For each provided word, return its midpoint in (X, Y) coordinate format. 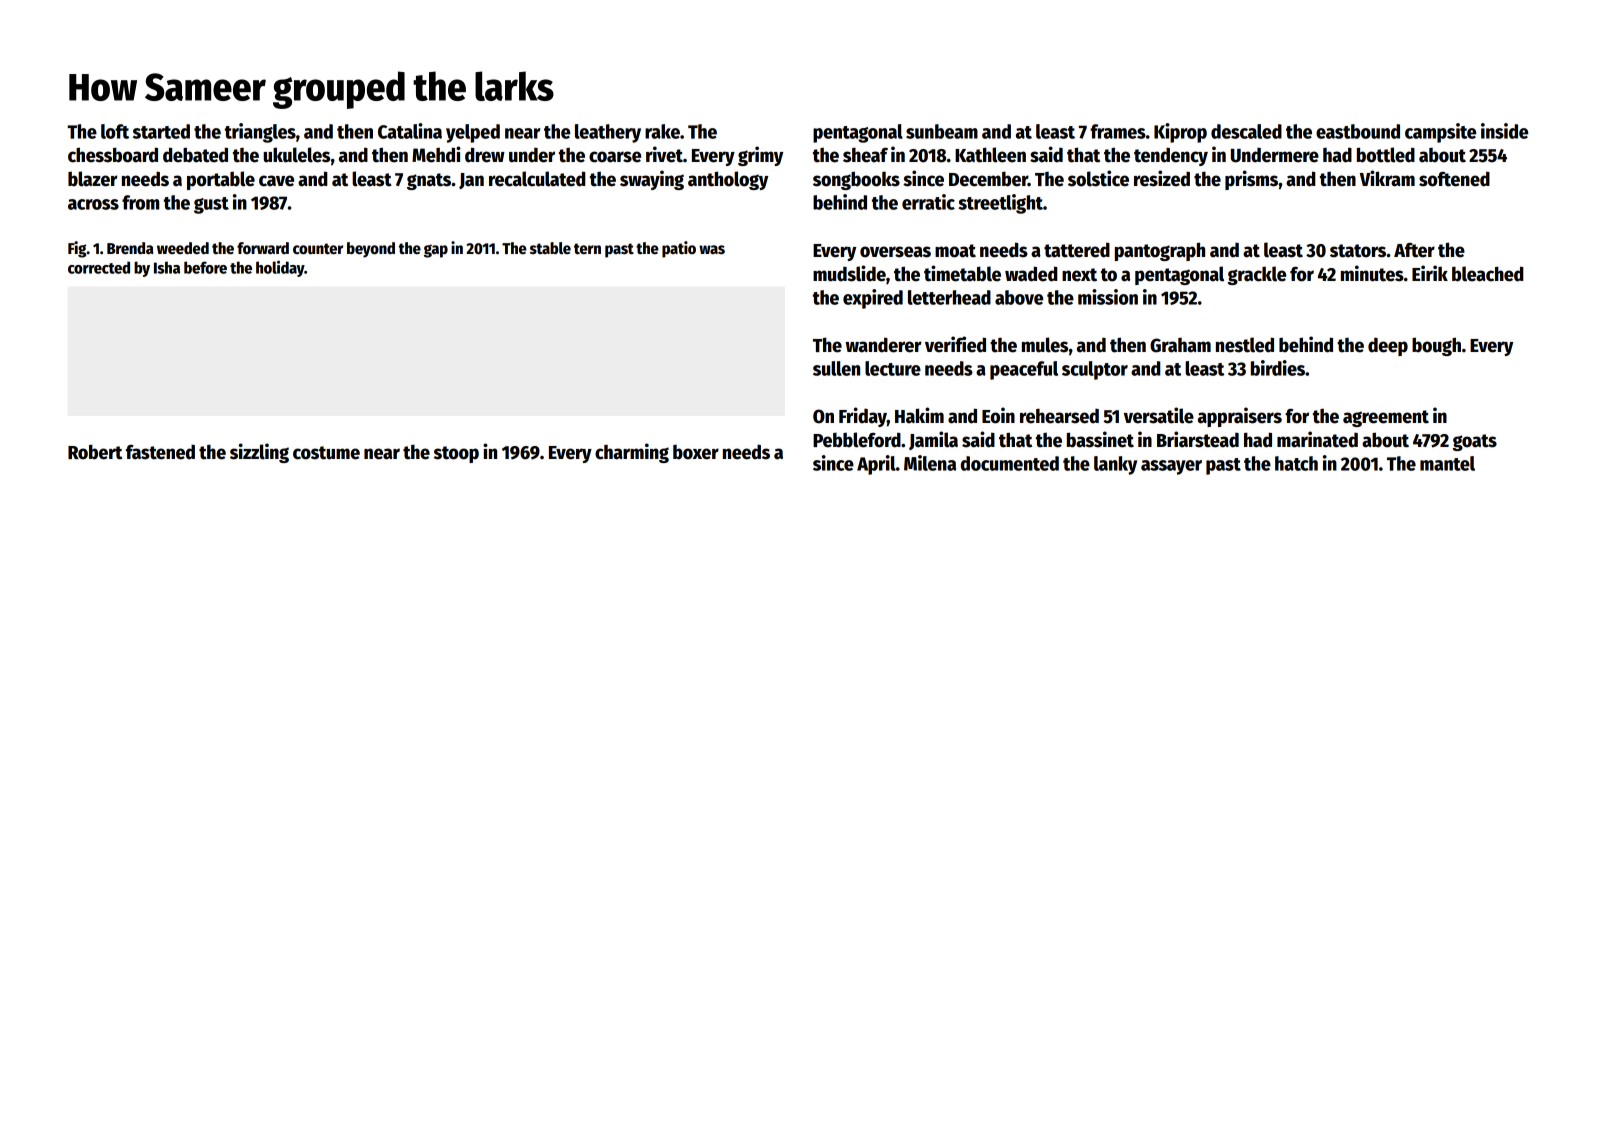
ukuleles (296, 155)
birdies (1278, 368)
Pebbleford (857, 440)
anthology (728, 180)
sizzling (259, 453)
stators (1358, 251)
